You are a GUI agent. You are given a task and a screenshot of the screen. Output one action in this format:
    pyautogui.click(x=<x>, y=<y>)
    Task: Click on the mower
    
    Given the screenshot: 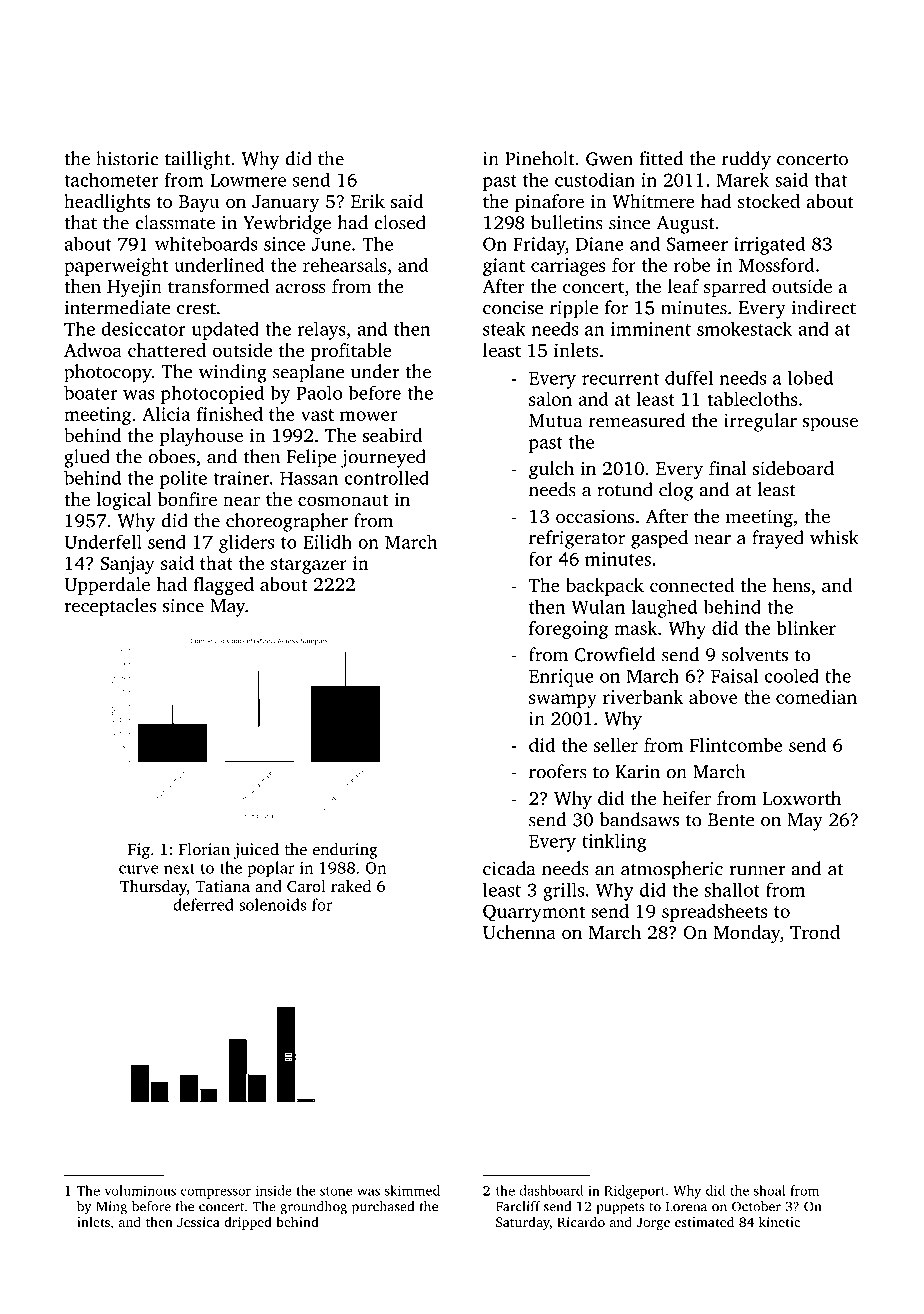 What is the action you would take?
    pyautogui.click(x=368, y=416)
